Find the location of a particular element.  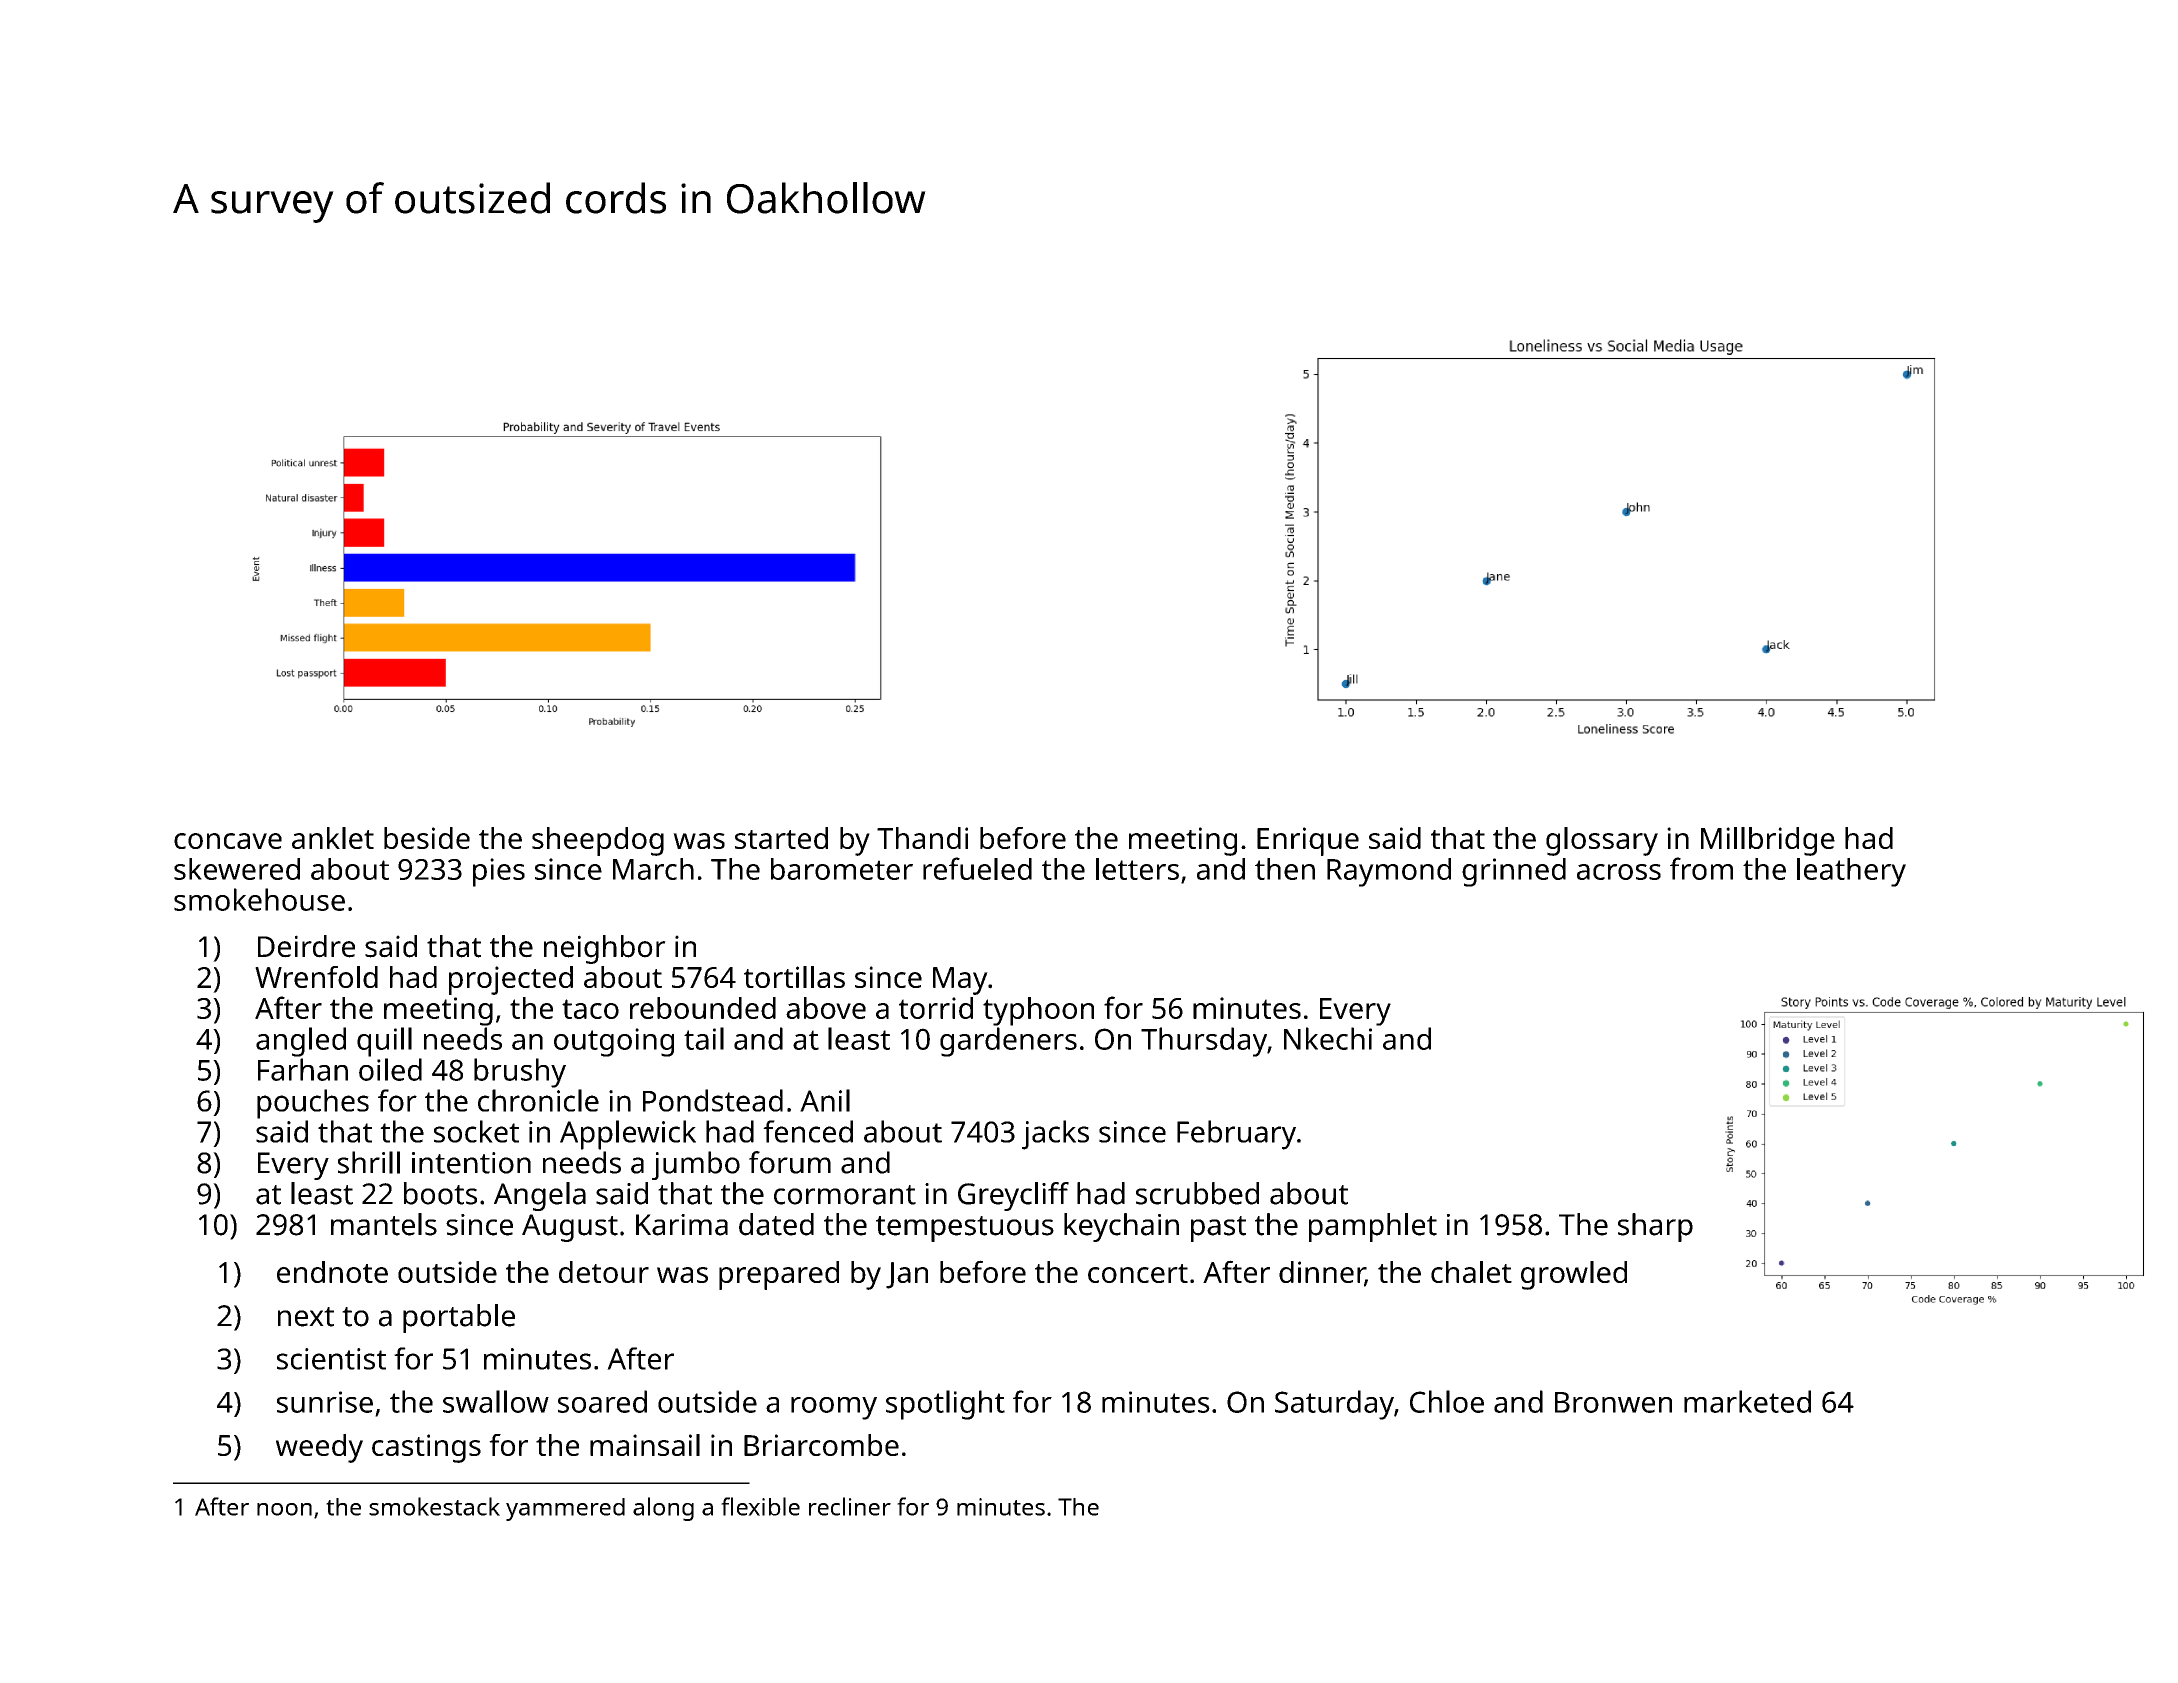

typhoon is located at coordinates (1038, 1011).
